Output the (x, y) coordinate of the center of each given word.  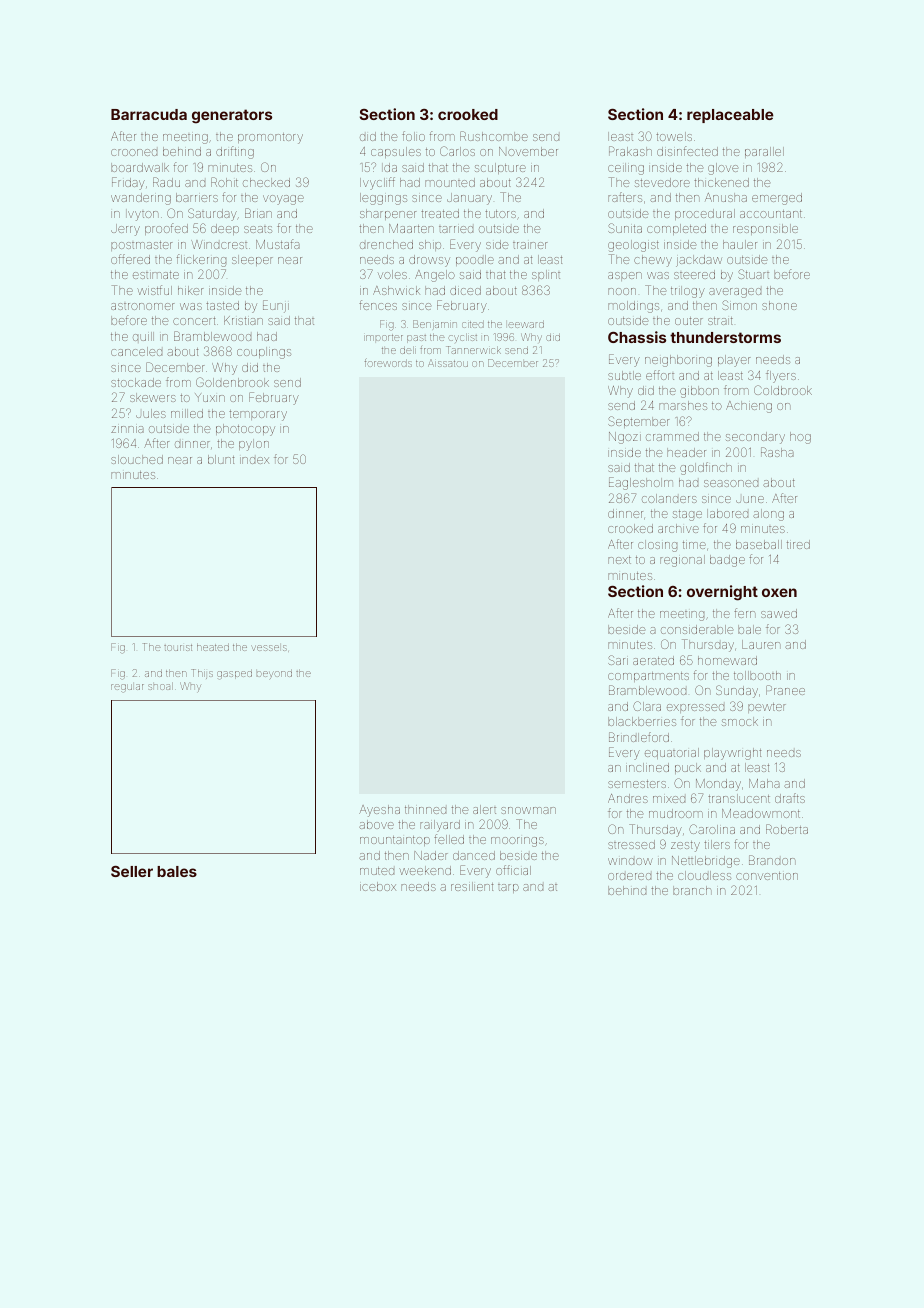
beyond (274, 674)
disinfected (687, 151)
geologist (633, 246)
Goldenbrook (232, 382)
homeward (727, 660)
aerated (653, 660)
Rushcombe (494, 136)
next (619, 560)
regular (127, 688)
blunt (221, 459)
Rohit (224, 182)
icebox (378, 886)
